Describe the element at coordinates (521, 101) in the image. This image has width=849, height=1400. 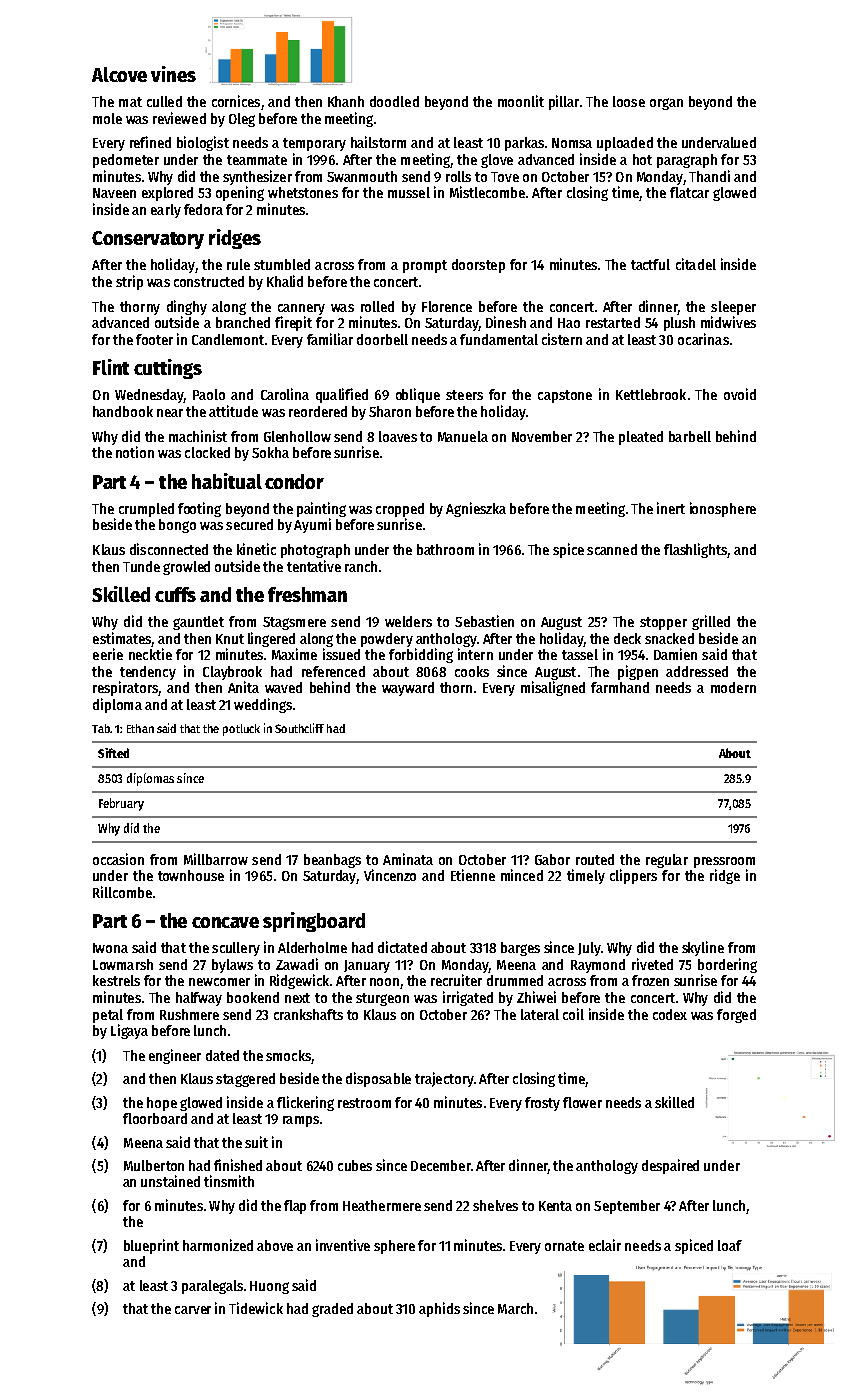
I see `moonlit` at that location.
